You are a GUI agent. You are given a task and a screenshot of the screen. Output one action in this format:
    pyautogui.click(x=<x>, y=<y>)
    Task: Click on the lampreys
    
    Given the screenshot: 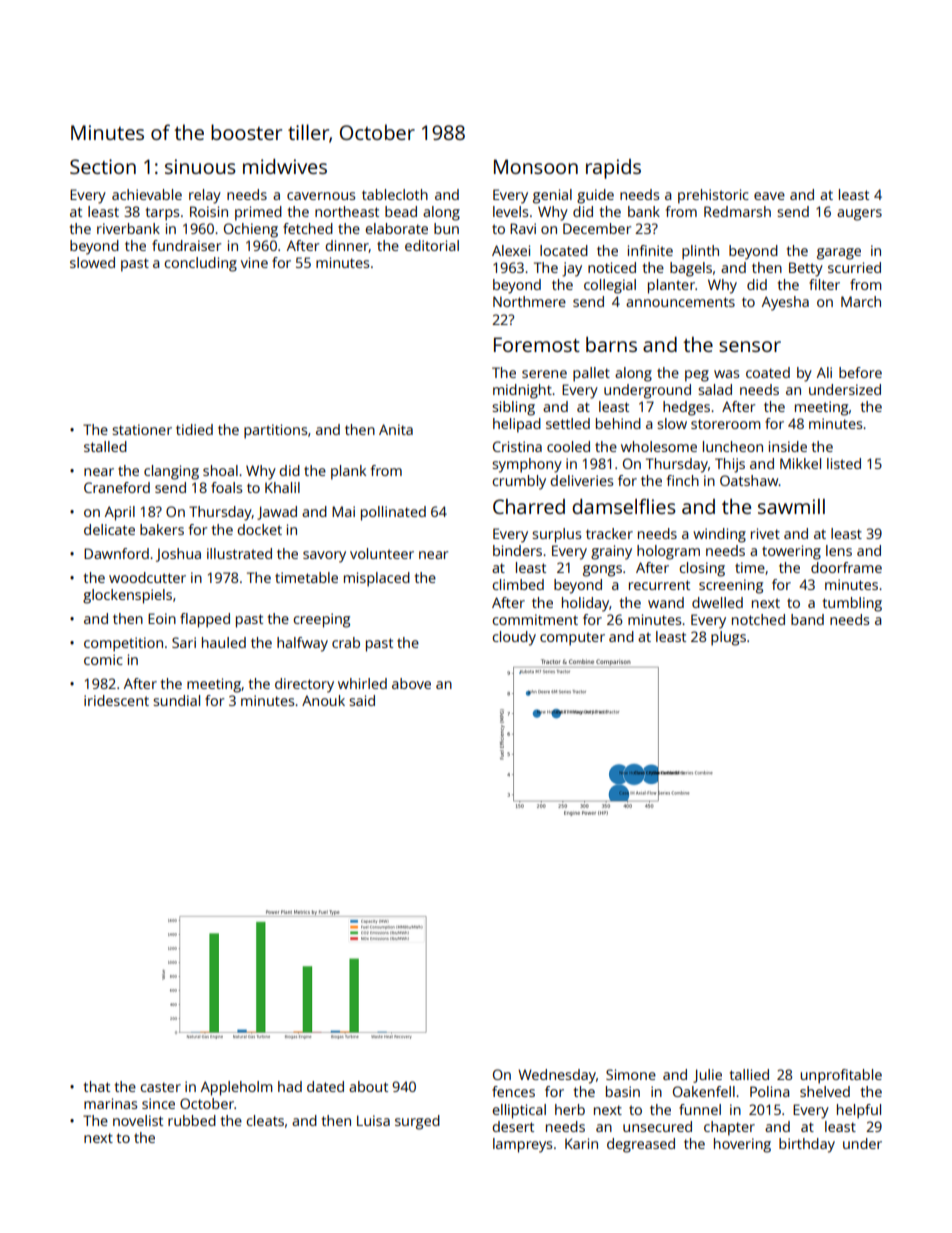 What is the action you would take?
    pyautogui.click(x=522, y=1145)
